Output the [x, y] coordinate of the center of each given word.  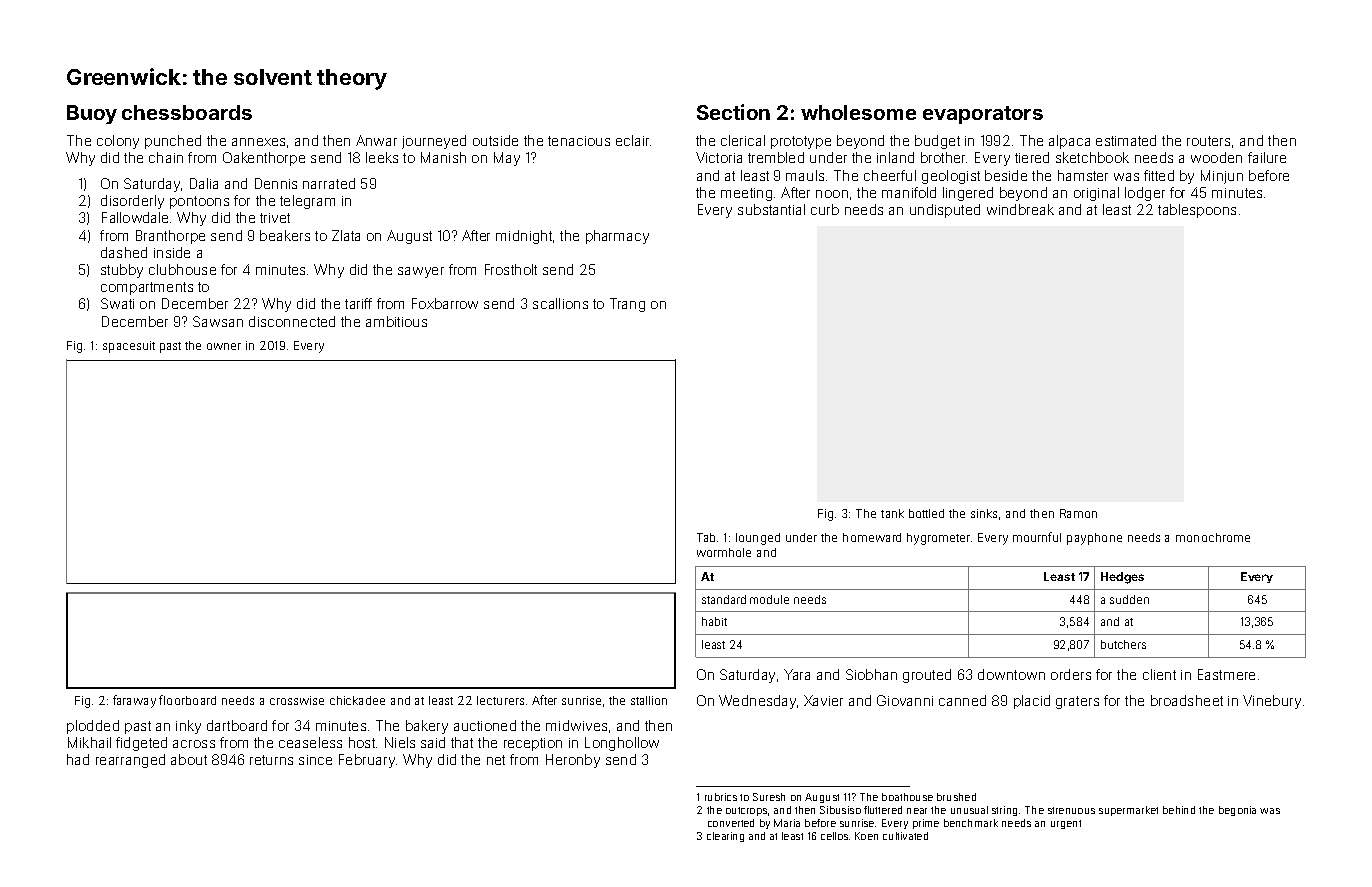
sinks [984, 513]
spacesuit [129, 347]
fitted [1159, 175]
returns [271, 760]
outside [495, 140]
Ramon [1078, 513]
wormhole [724, 552]
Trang [627, 305]
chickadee [357, 700]
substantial [771, 209]
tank [892, 513]
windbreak [1020, 209]
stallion [649, 700]
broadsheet [1187, 700]
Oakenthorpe [264, 159]
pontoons [199, 202]
